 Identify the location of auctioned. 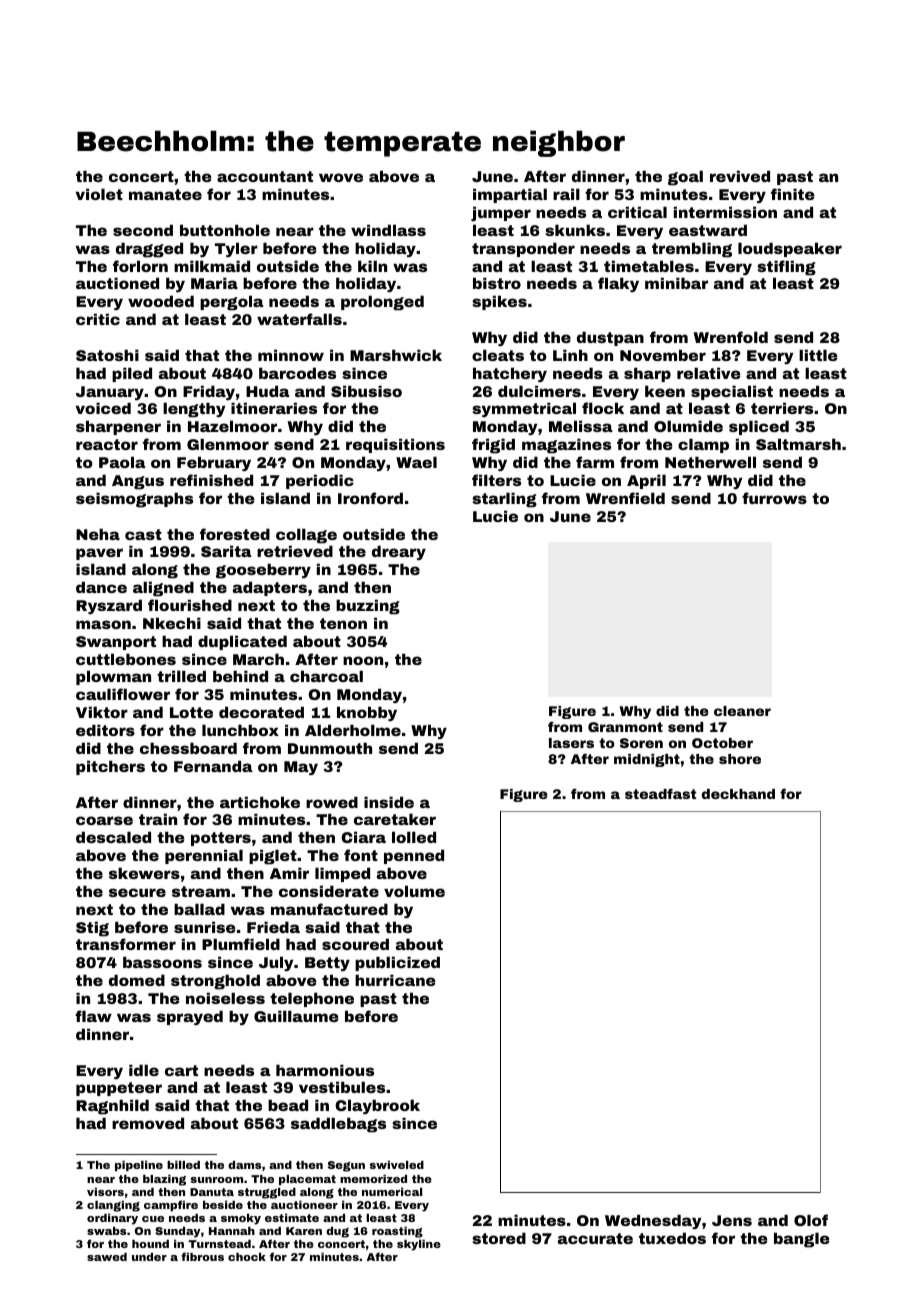
(117, 283).
